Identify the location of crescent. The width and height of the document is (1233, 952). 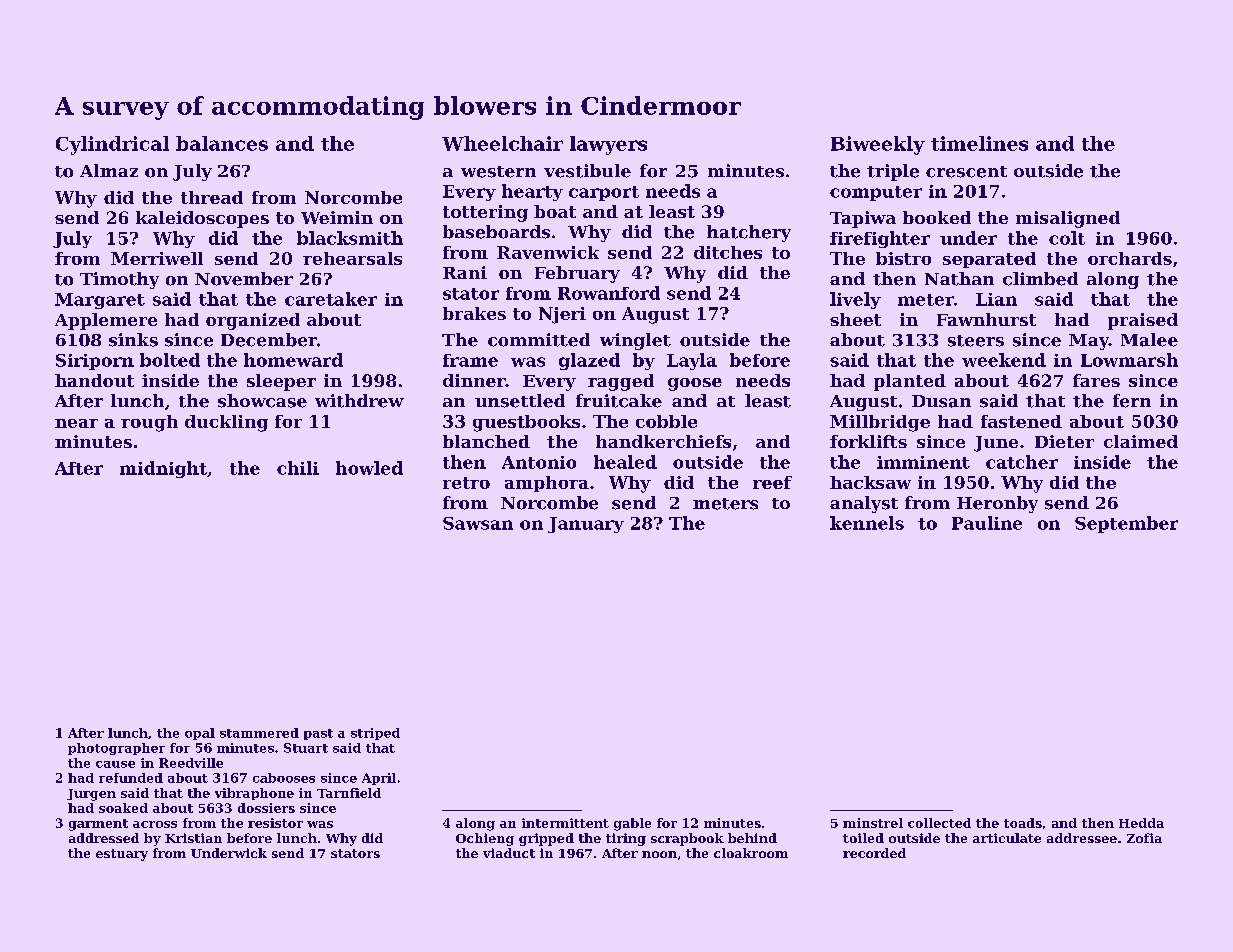
(966, 172).
